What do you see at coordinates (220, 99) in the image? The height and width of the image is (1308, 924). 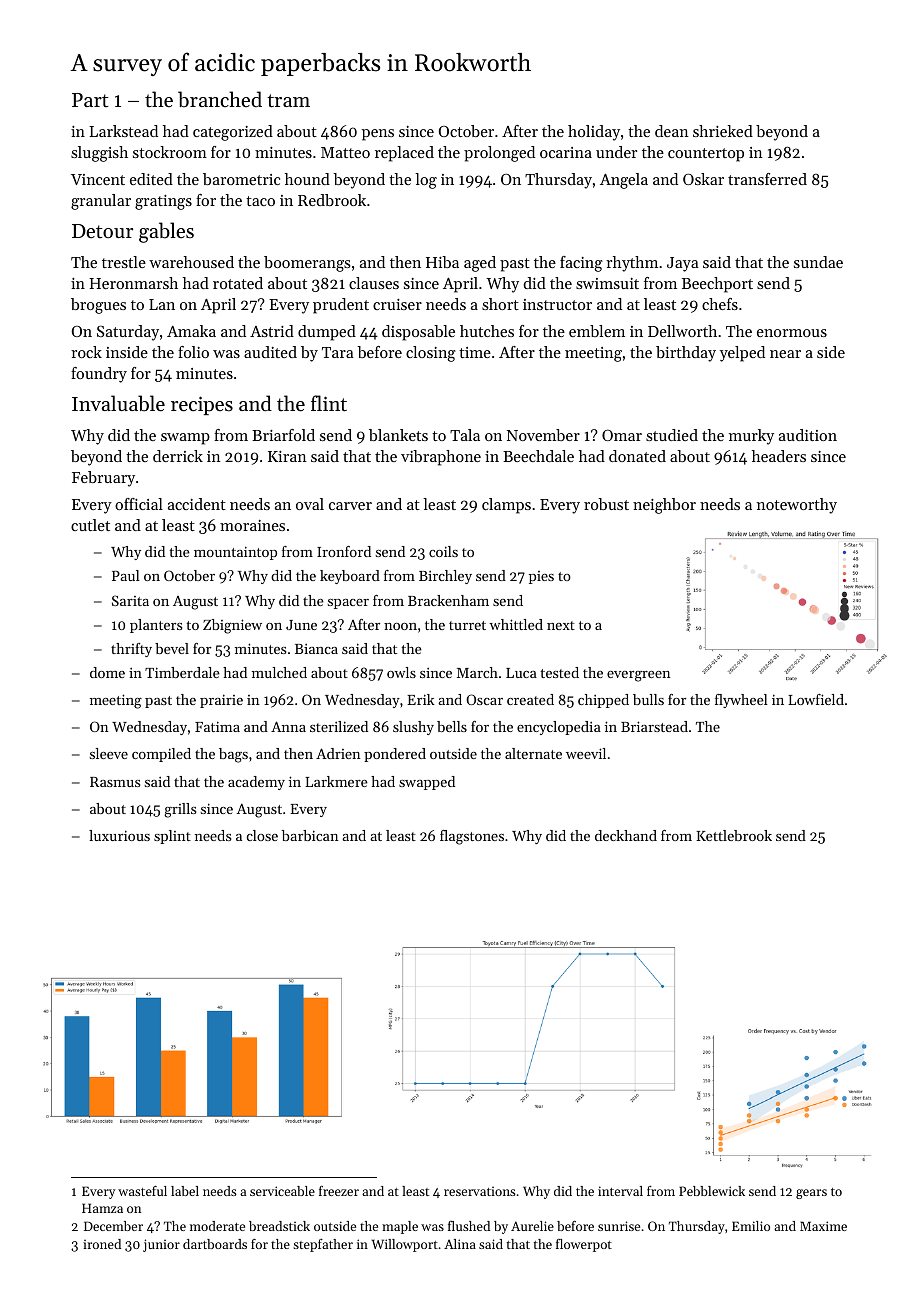 I see `branched` at bounding box center [220, 99].
